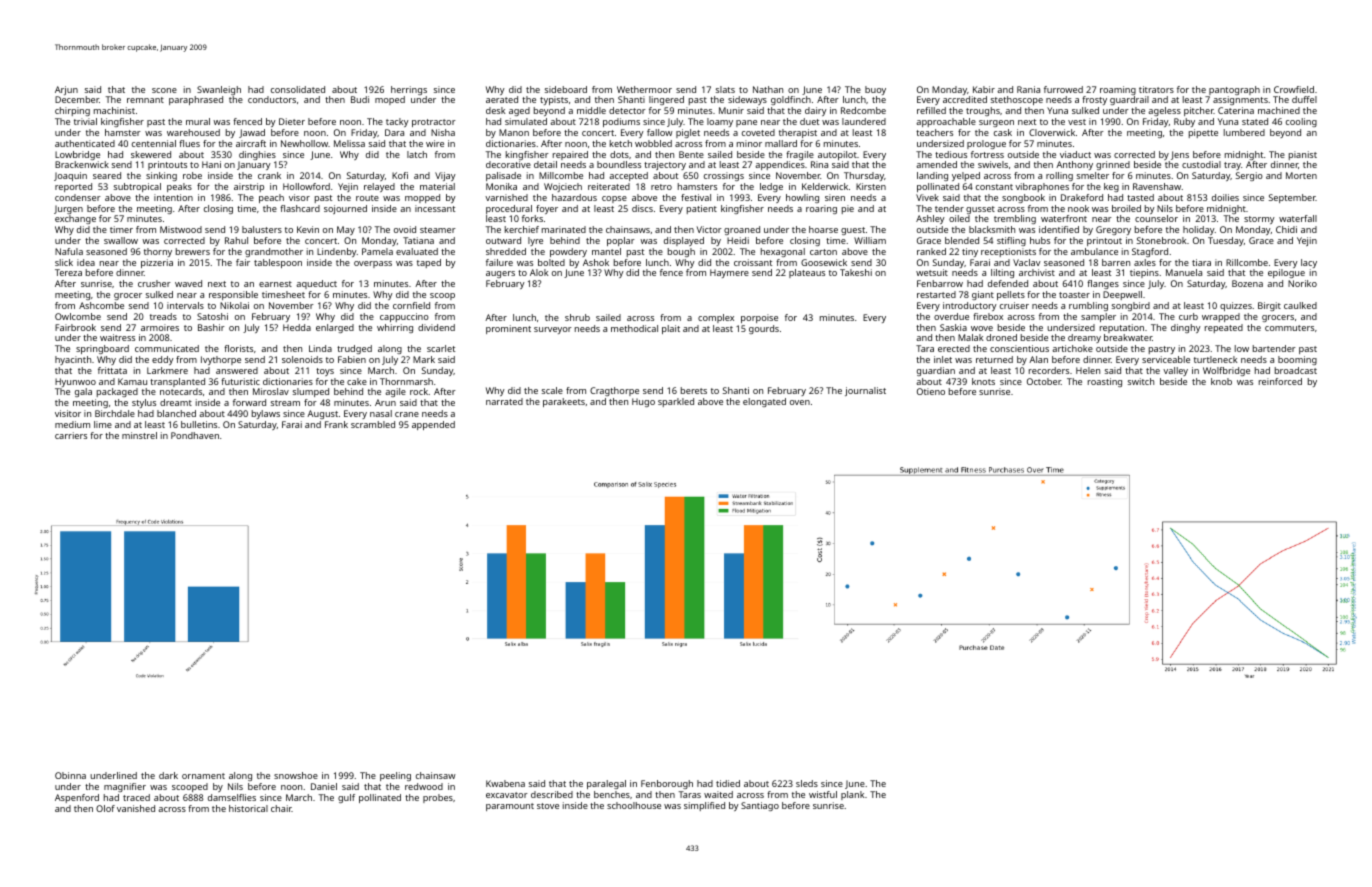 The width and height of the screenshot is (1372, 887). Describe the element at coordinates (931, 391) in the screenshot. I see `Otieno` at that location.
